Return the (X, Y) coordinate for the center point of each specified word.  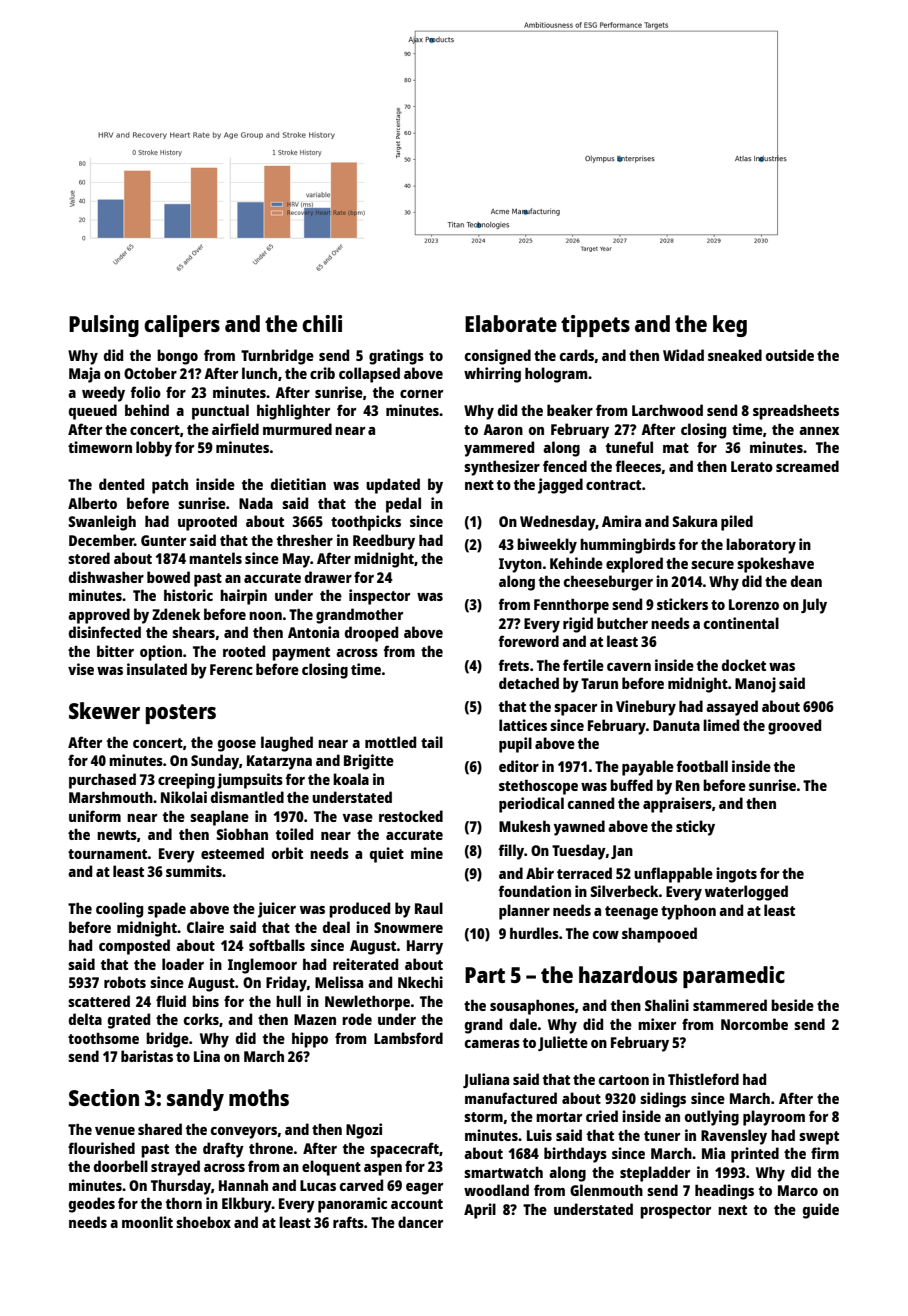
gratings (396, 357)
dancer (420, 1222)
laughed (287, 744)
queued (93, 412)
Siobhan (242, 834)
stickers (682, 604)
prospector (675, 1212)
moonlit (147, 1222)
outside (790, 355)
